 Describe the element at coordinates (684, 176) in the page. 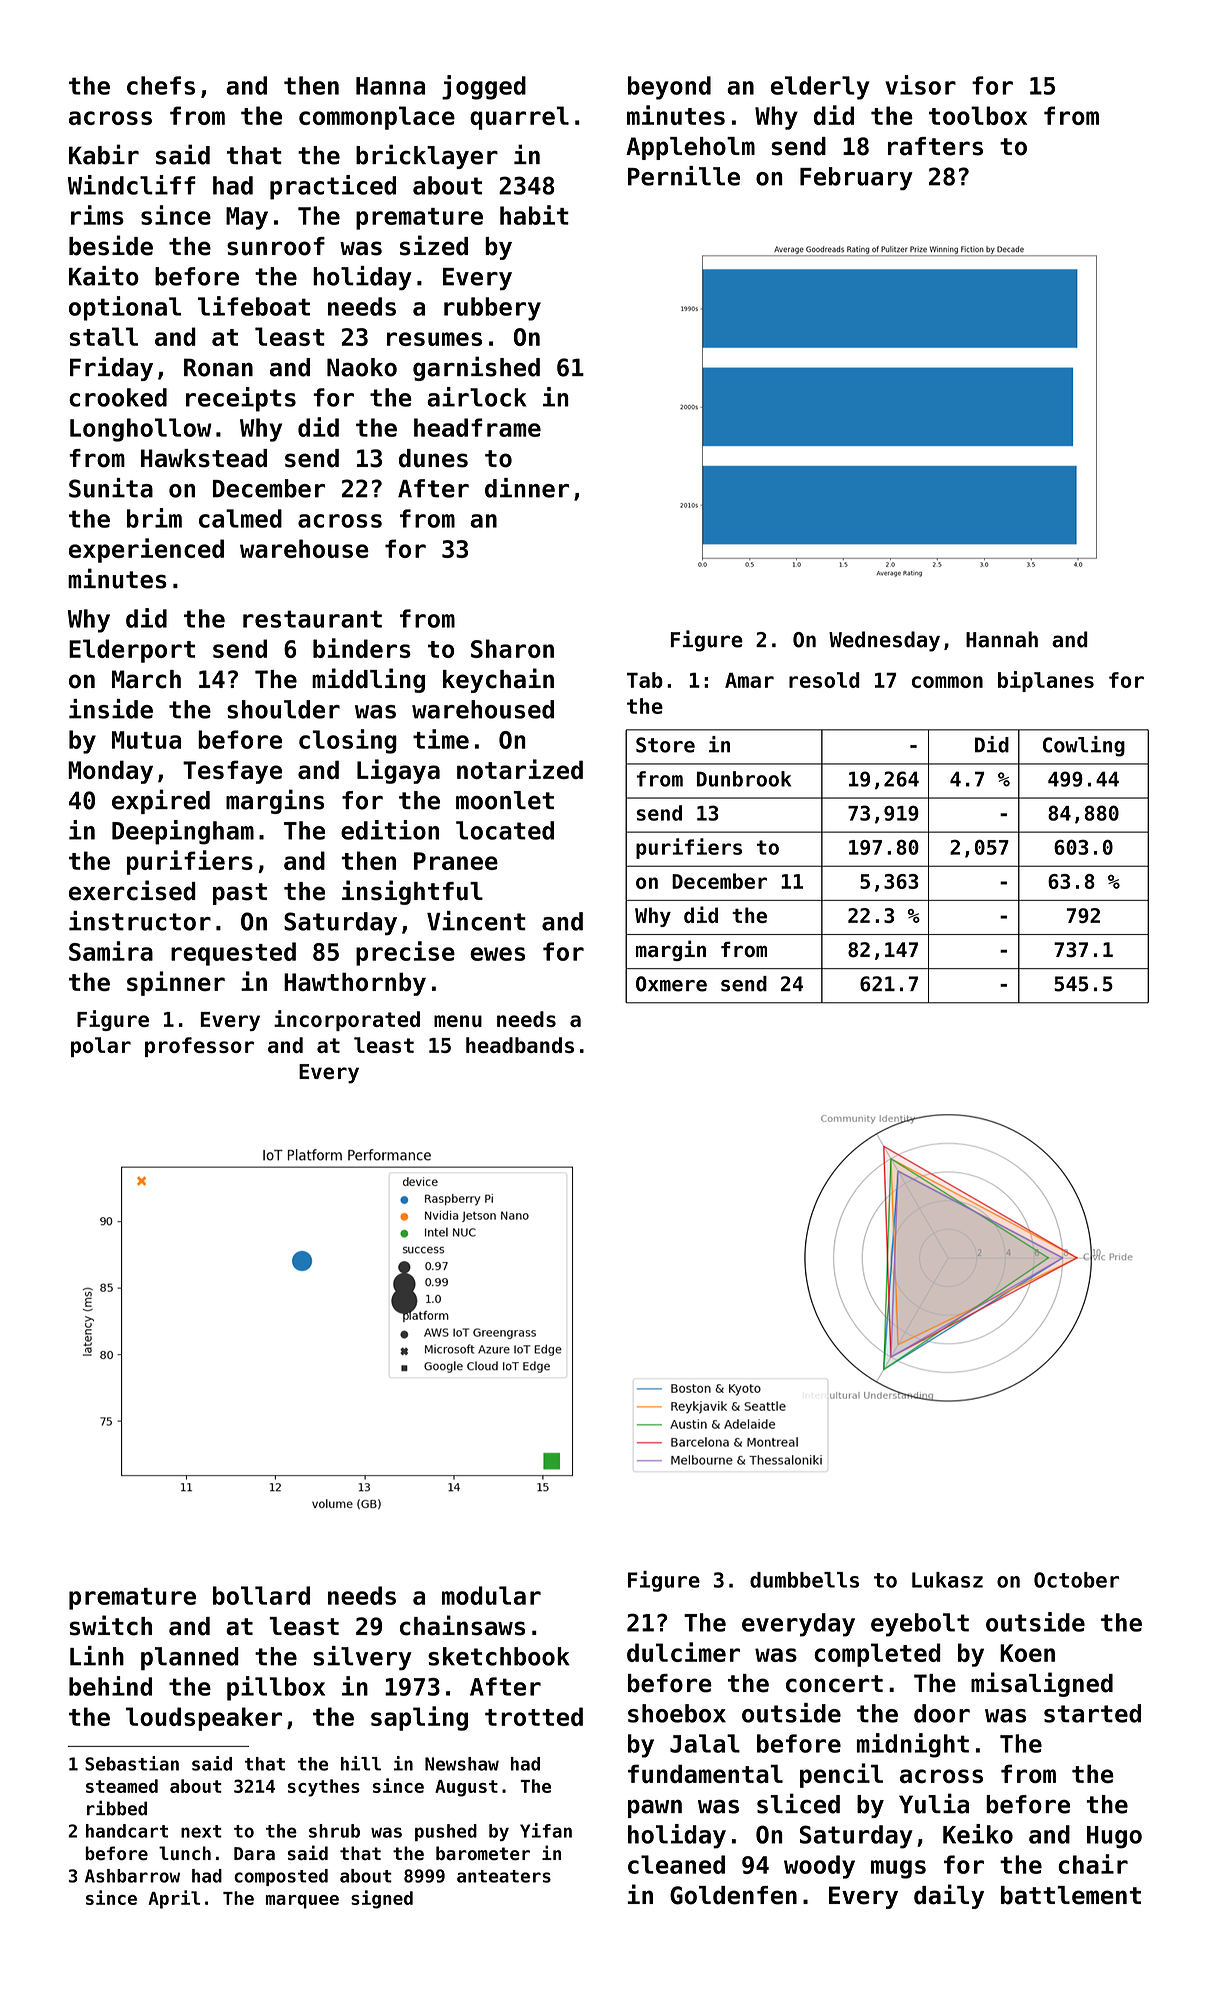

I see `Pernille` at that location.
